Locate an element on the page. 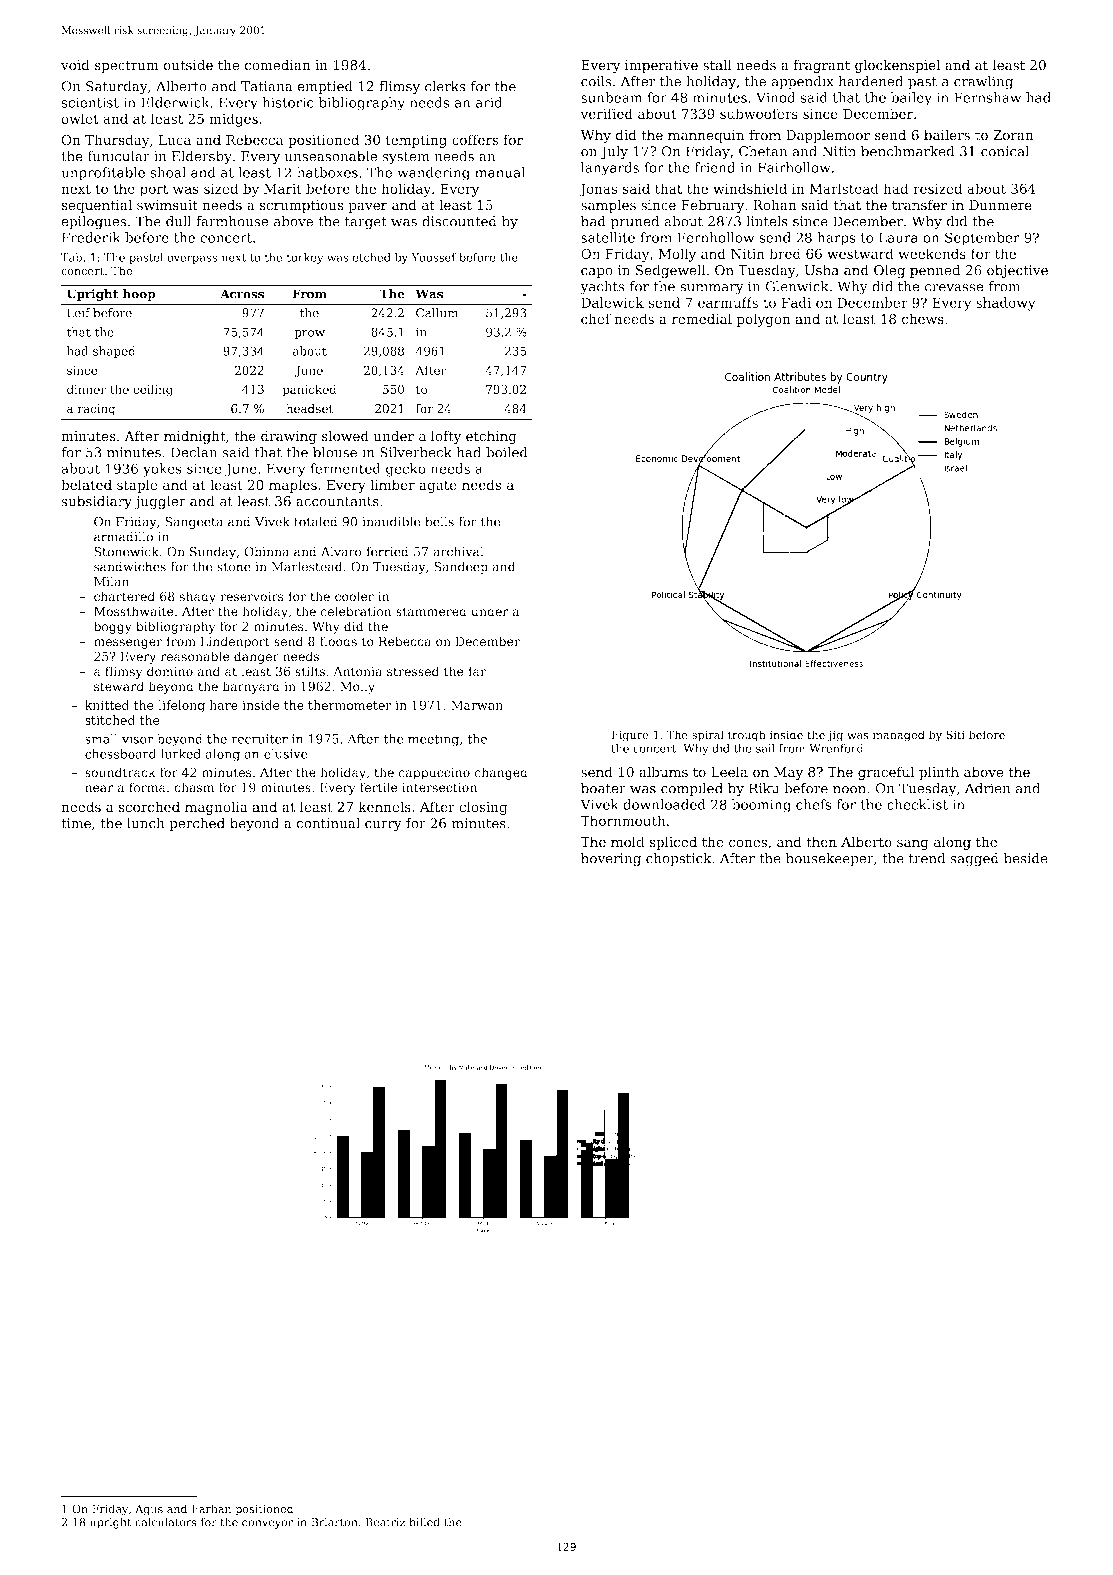 The width and height of the page is (1113, 1575). billed is located at coordinates (425, 1522).
